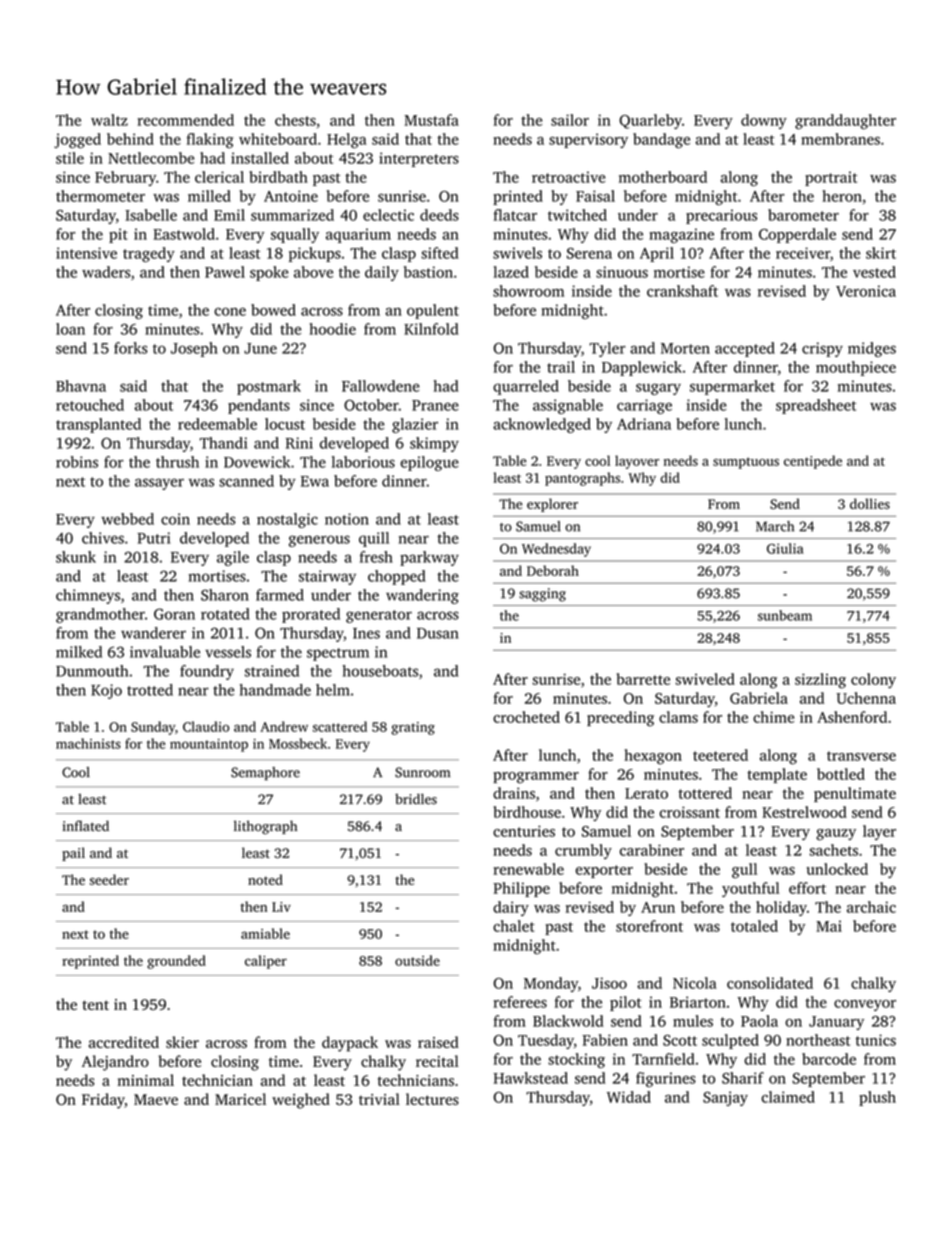 Image resolution: width=952 pixels, height=1233 pixels. Describe the element at coordinates (877, 1098) in the screenshot. I see `plush` at that location.
